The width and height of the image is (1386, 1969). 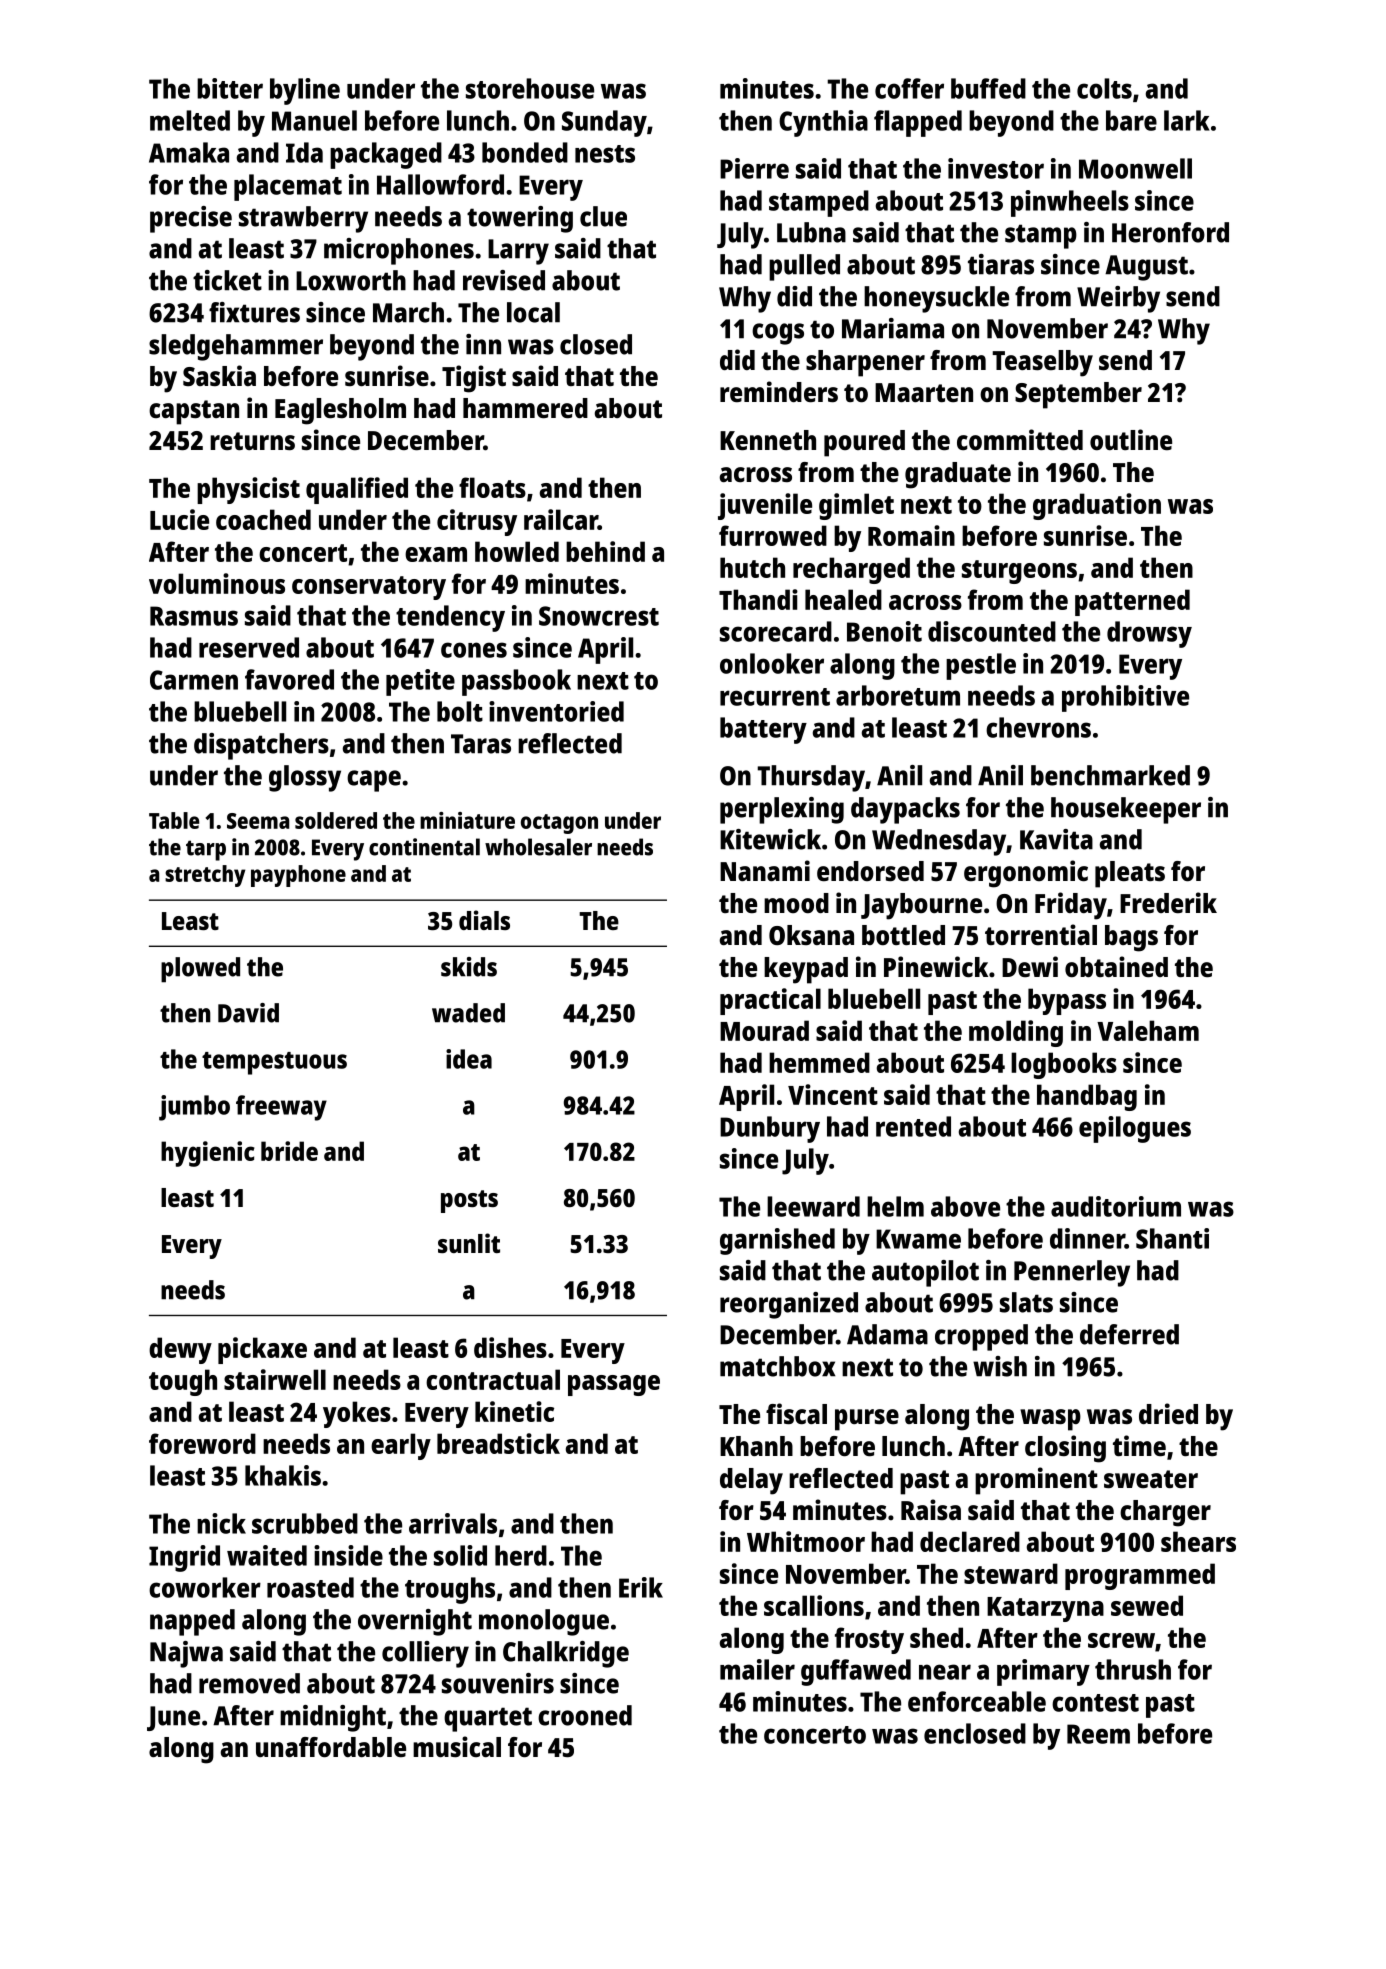 What do you see at coordinates (348, 1555) in the image?
I see `inside` at bounding box center [348, 1555].
